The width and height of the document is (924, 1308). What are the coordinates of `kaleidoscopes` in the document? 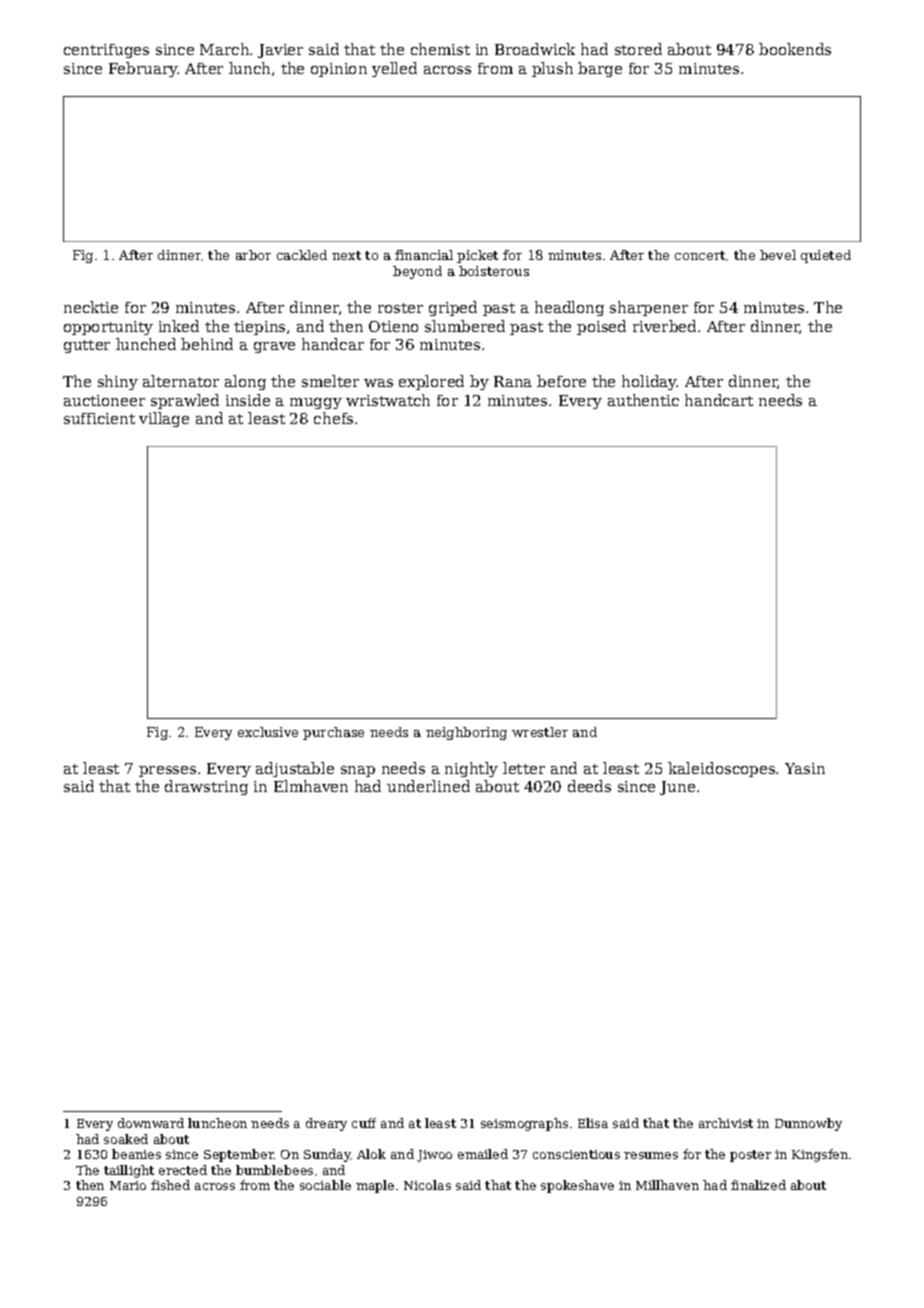 It's located at (721, 769).
